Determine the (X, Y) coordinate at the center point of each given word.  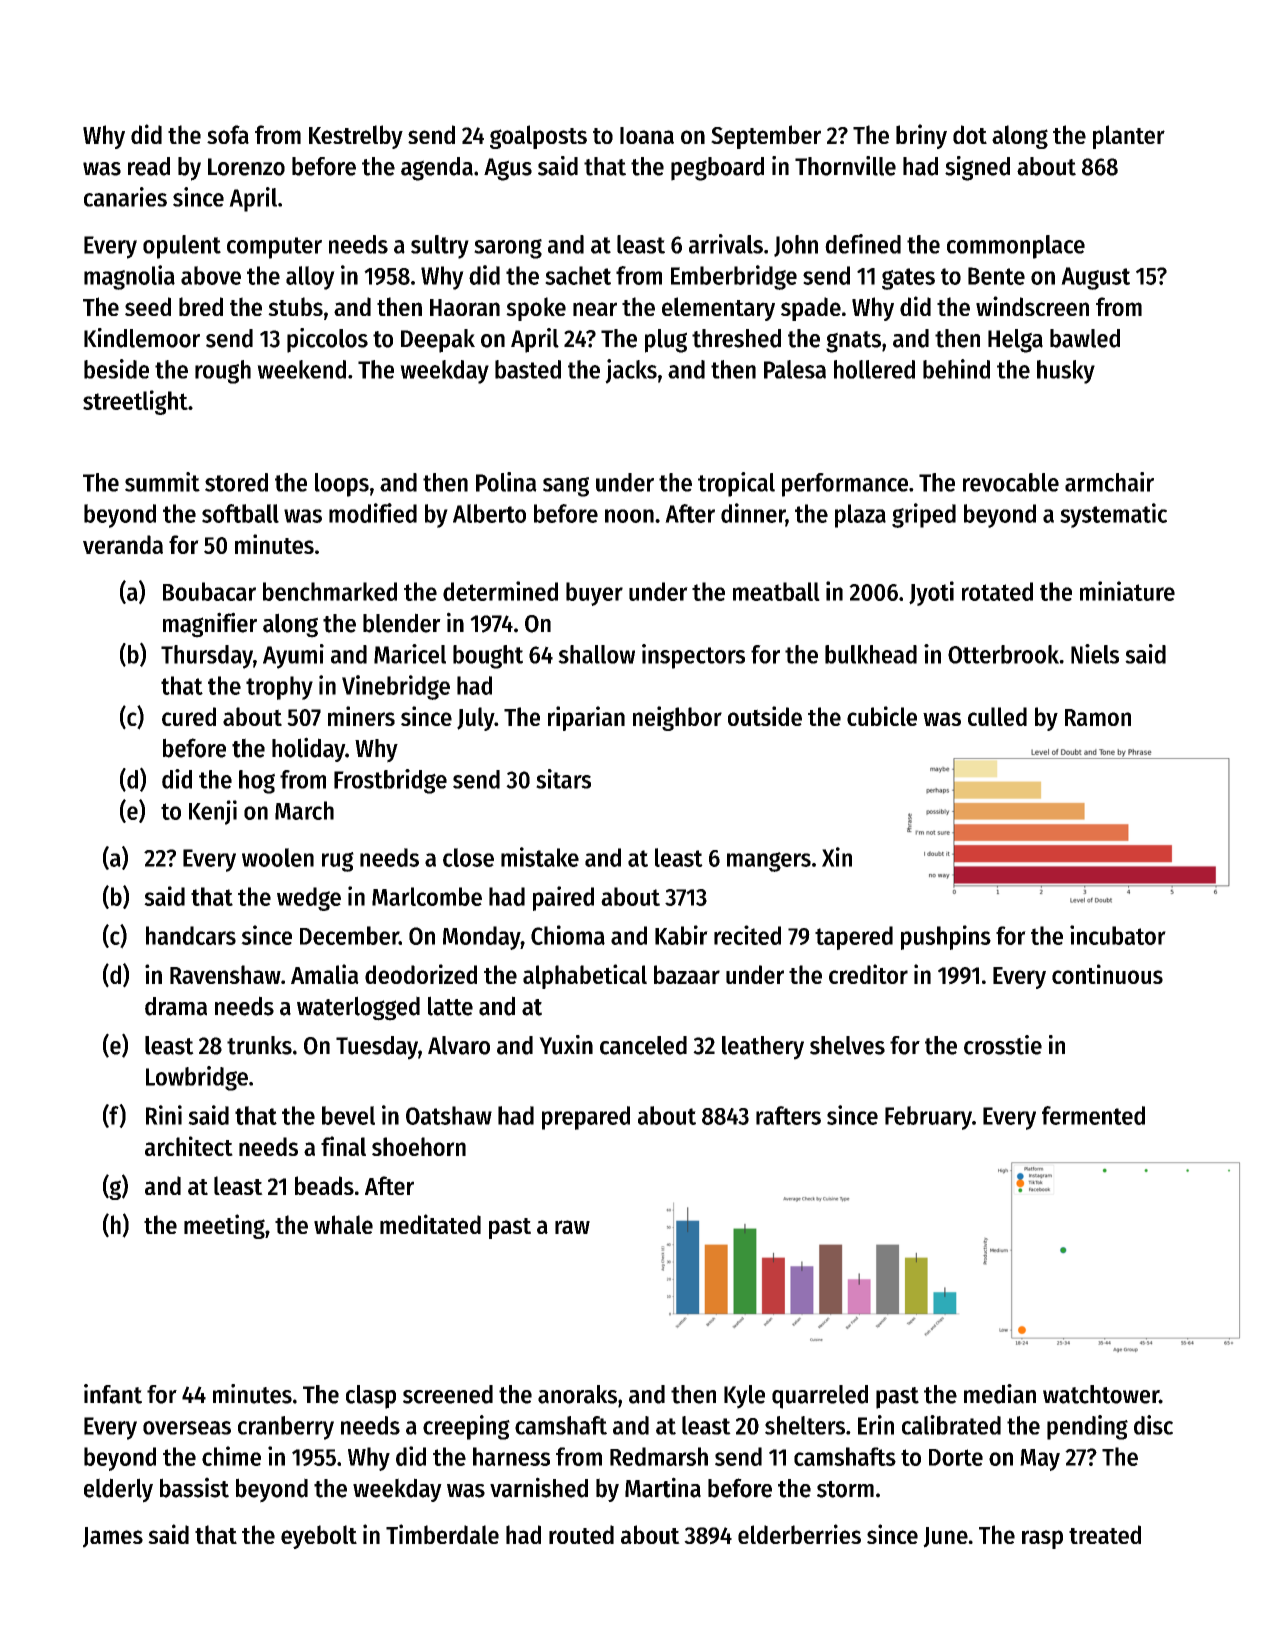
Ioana (647, 135)
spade (811, 309)
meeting (224, 1226)
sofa (228, 134)
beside (116, 369)
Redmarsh (659, 1456)
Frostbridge (390, 781)
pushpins (946, 937)
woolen (278, 857)
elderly (118, 1490)
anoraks (577, 1394)
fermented (1093, 1115)
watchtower (1101, 1394)
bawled (1085, 338)
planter (1129, 137)
